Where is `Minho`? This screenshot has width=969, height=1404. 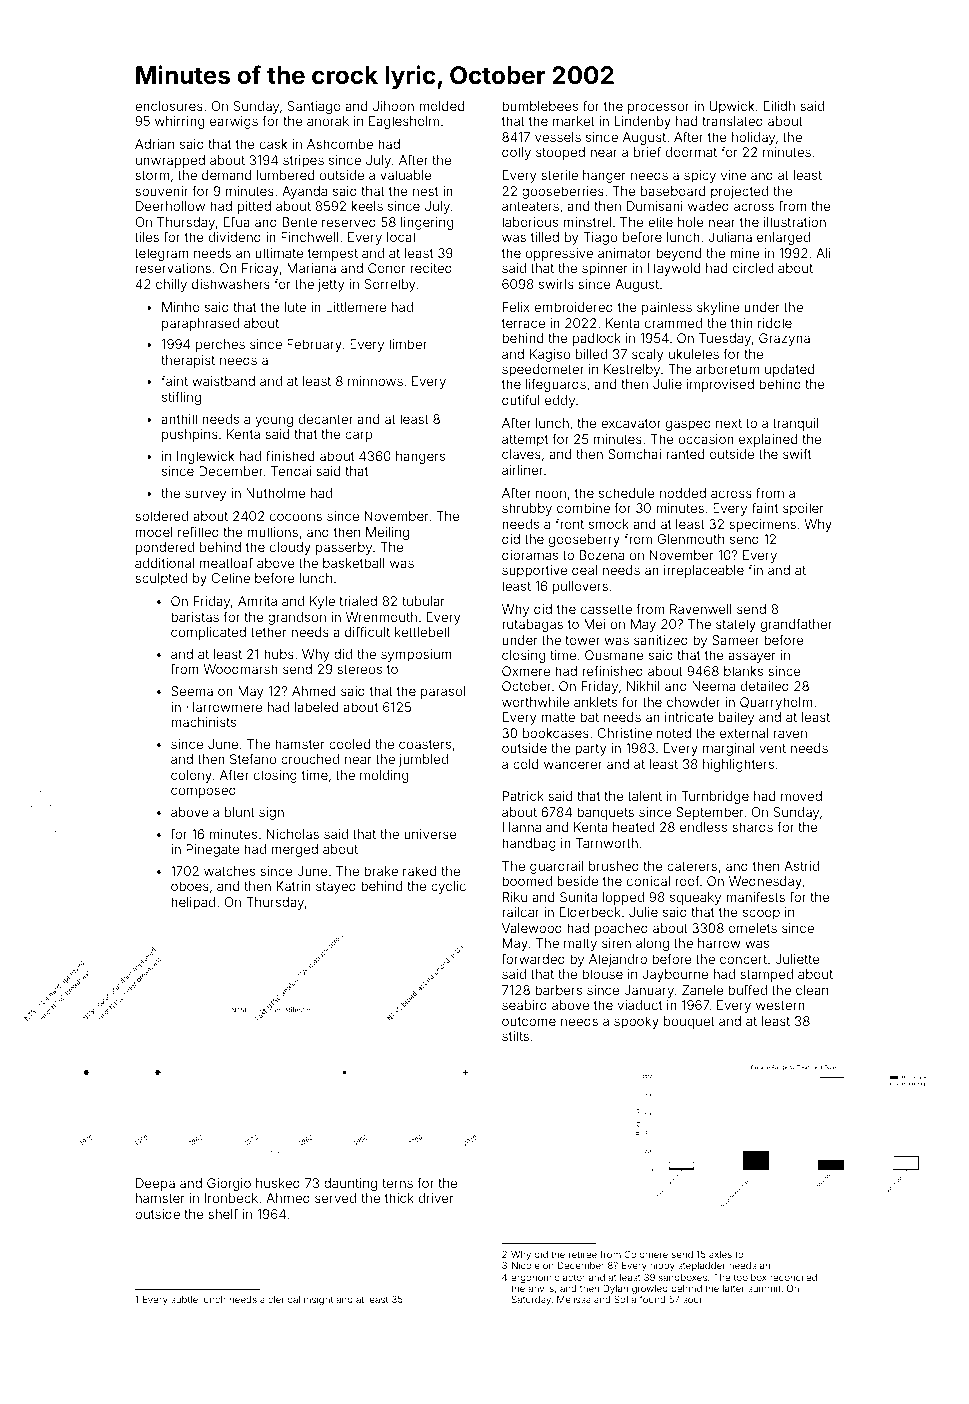 Minho is located at coordinates (181, 307).
